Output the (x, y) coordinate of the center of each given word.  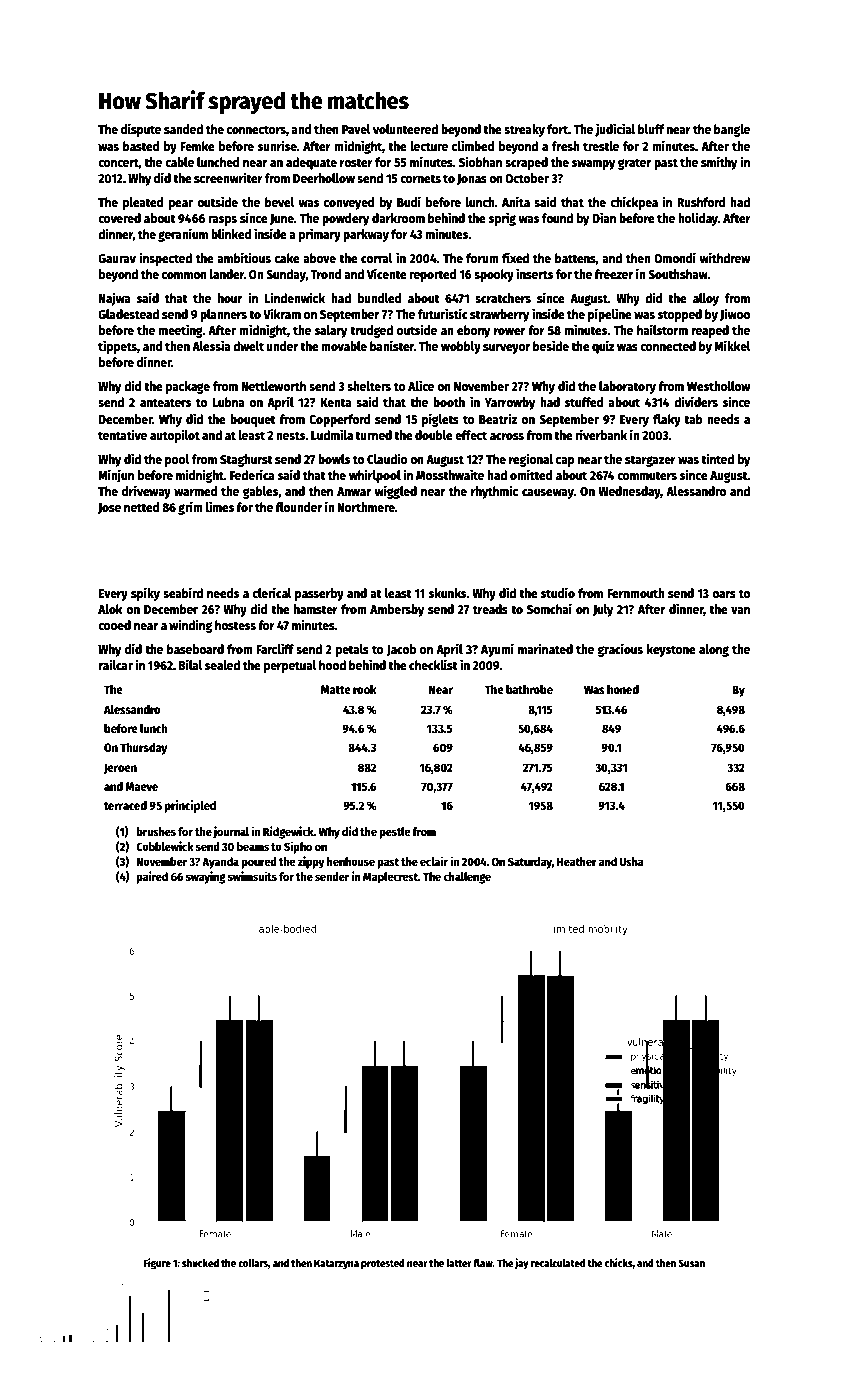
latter (459, 1263)
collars (253, 1263)
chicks (619, 1262)
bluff (651, 129)
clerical (272, 592)
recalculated (558, 1263)
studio (558, 592)
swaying (206, 877)
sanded (183, 129)
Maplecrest (390, 878)
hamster (316, 609)
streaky (524, 130)
